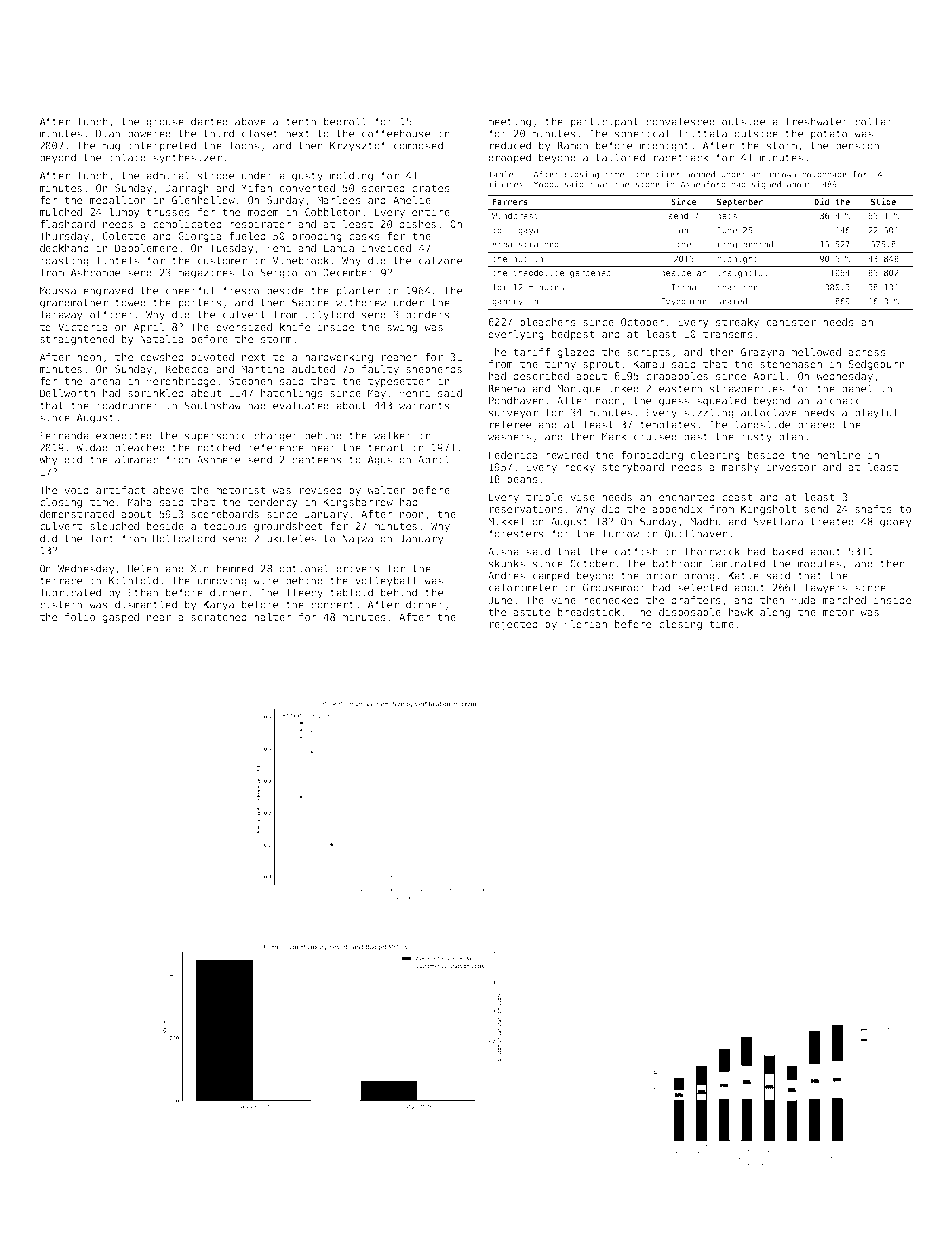  What do you see at coordinates (703, 184) in the screenshot?
I see `Ashenford` at bounding box center [703, 184].
